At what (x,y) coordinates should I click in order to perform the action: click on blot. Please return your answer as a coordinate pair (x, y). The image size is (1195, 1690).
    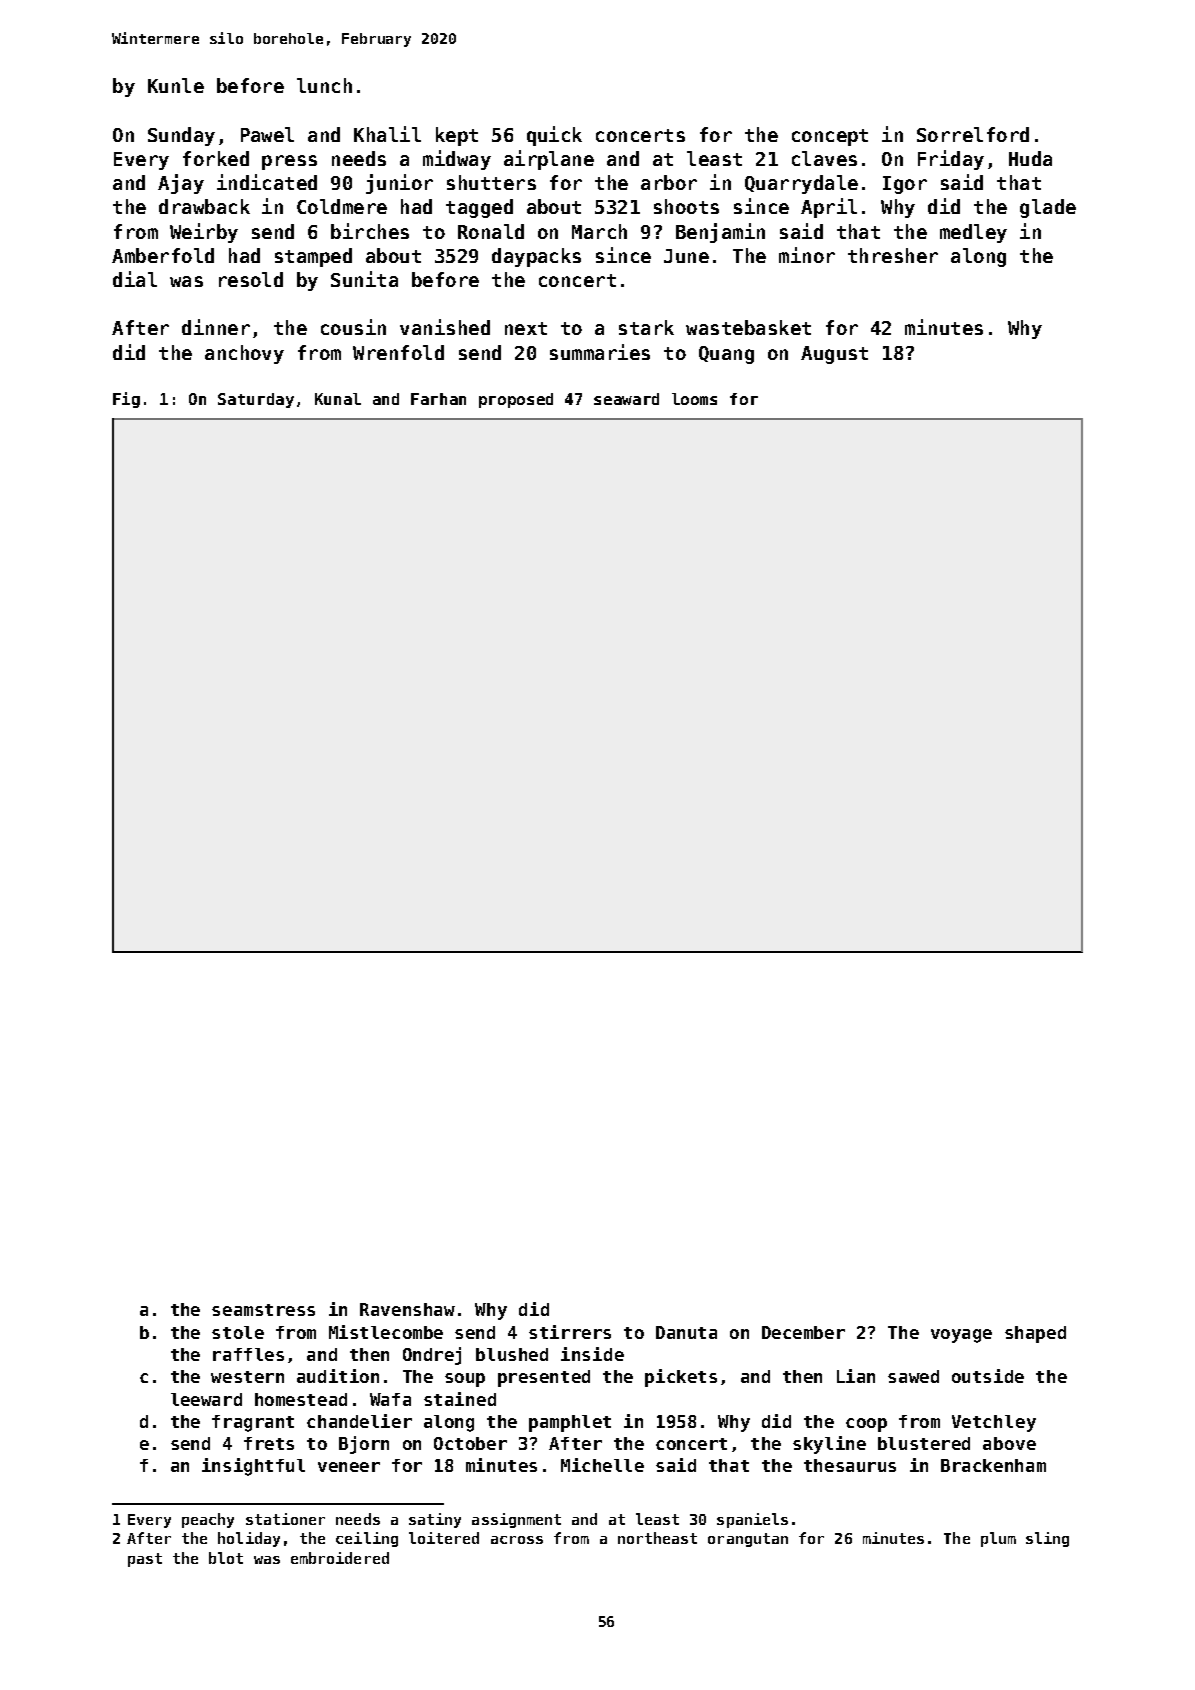
    Looking at the image, I should click on (226, 1558).
